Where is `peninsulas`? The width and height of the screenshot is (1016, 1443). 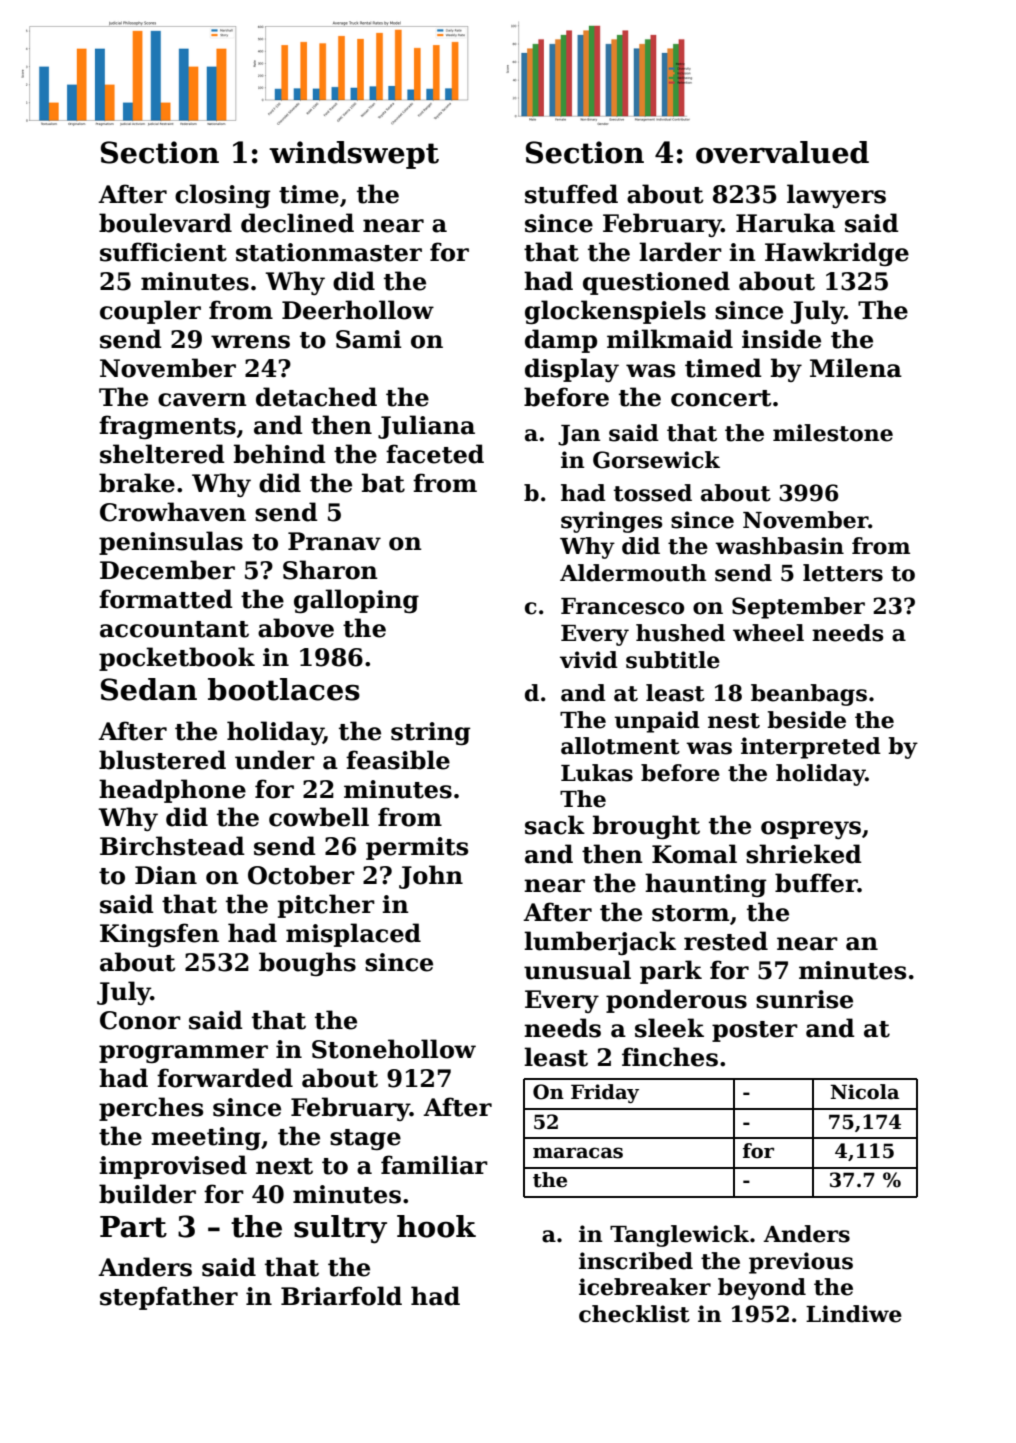
peninsulas is located at coordinates (171, 543).
